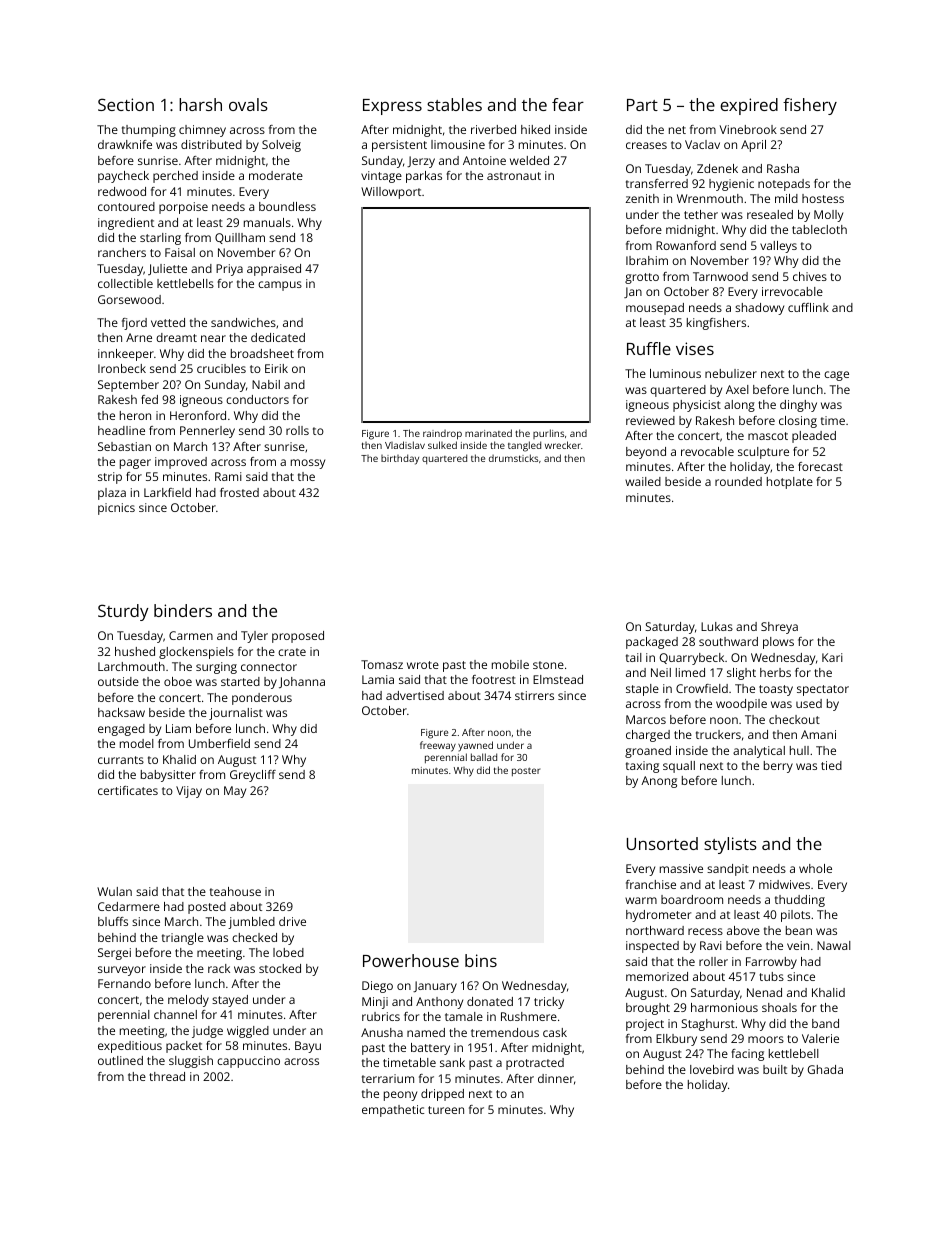  Describe the element at coordinates (116, 509) in the screenshot. I see `picnics` at that location.
